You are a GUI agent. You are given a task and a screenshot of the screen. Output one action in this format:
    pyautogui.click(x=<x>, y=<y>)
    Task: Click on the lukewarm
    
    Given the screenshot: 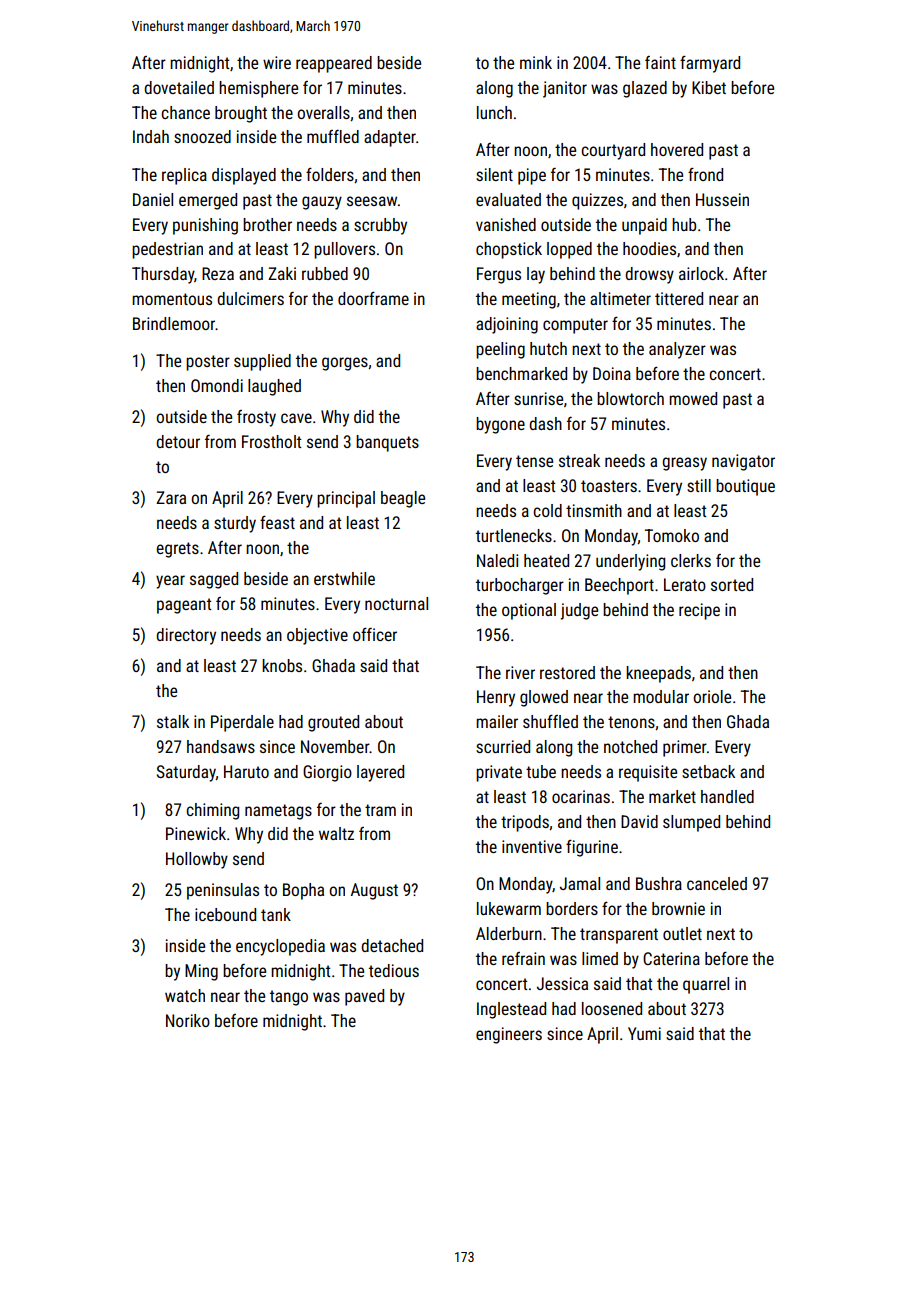 What is the action you would take?
    pyautogui.click(x=509, y=908)
